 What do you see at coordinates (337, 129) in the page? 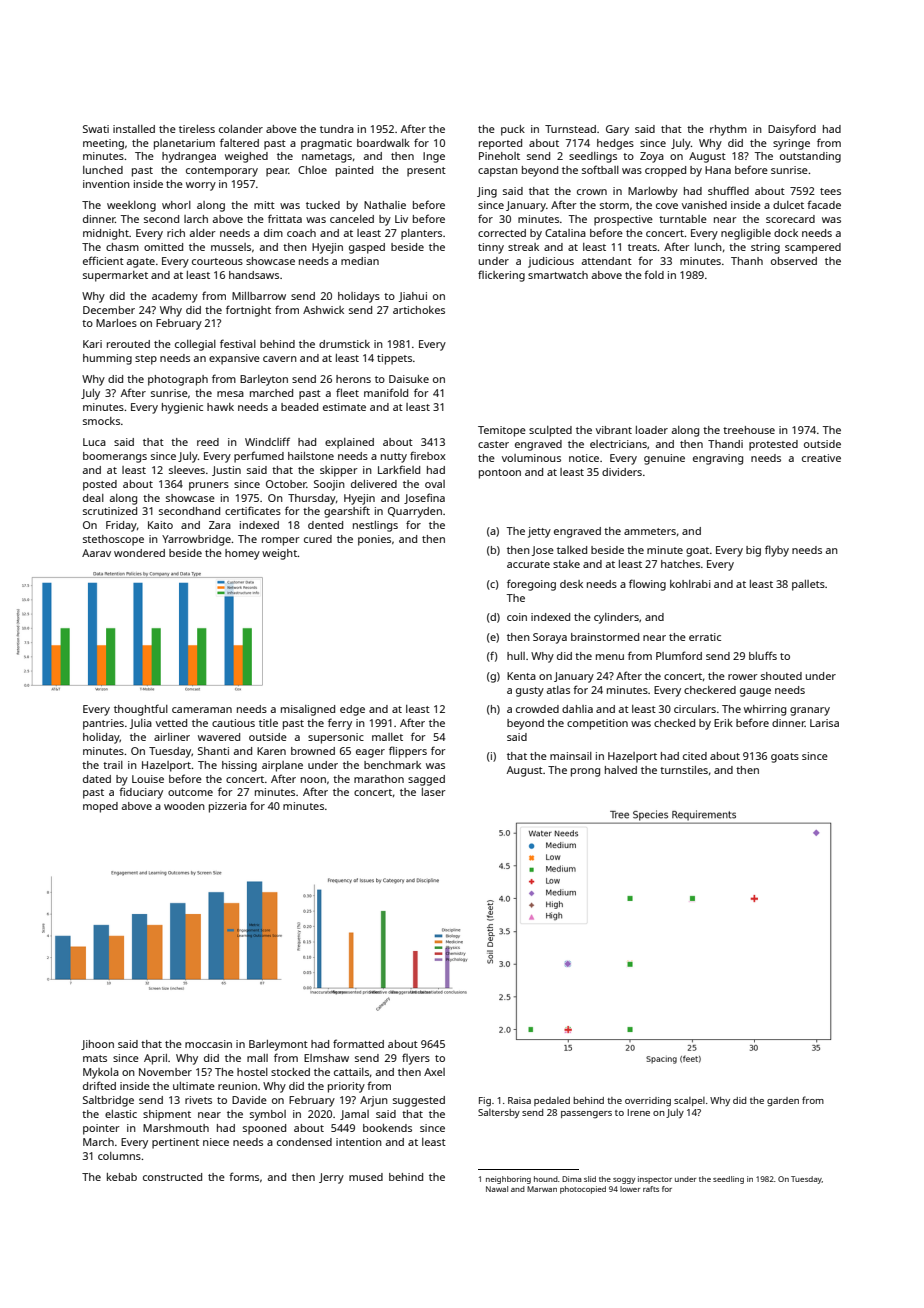
I see `tundra` at bounding box center [337, 129].
